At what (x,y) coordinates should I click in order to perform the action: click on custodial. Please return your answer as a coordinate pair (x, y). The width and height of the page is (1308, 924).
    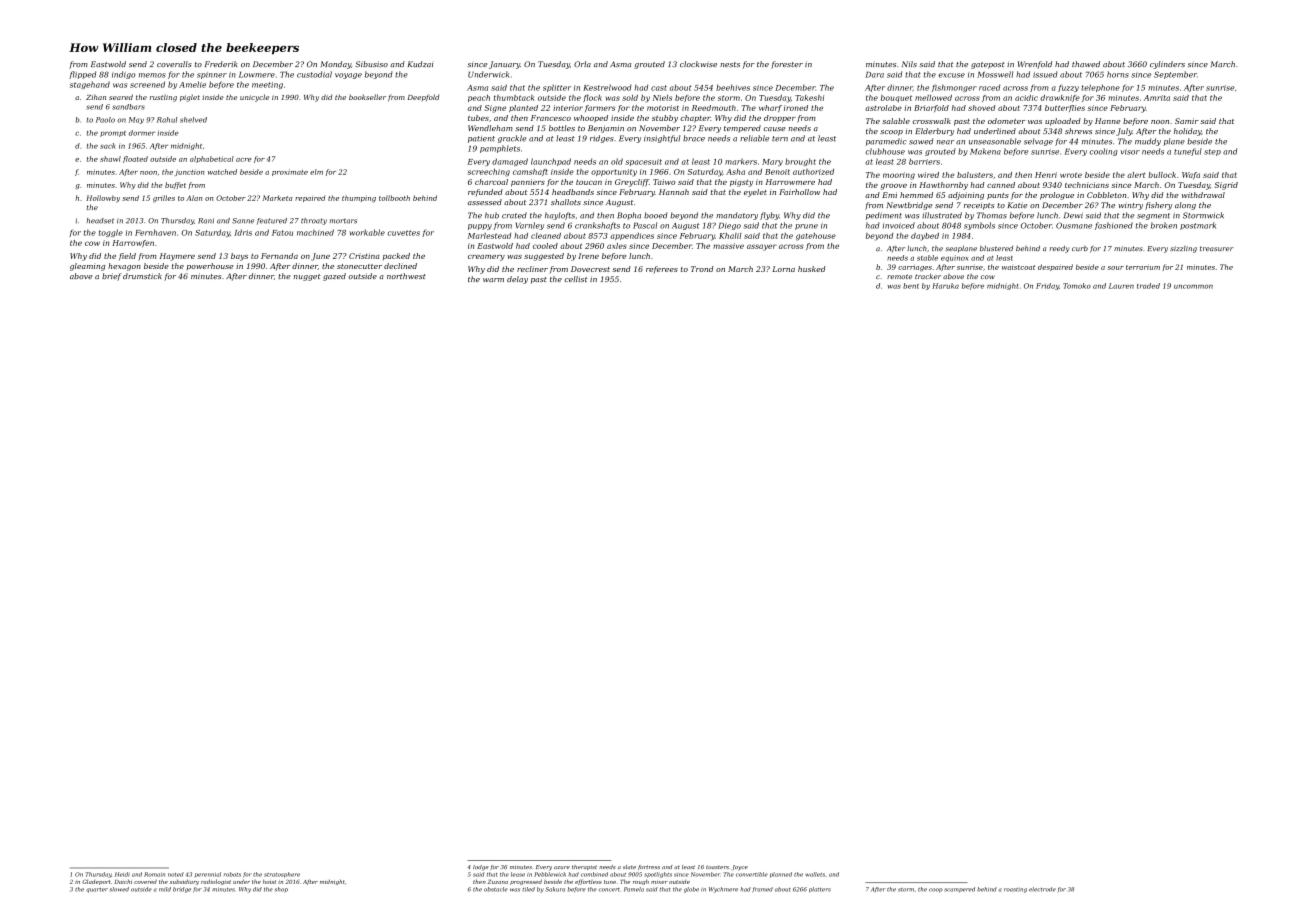
    Looking at the image, I should click on (314, 74).
